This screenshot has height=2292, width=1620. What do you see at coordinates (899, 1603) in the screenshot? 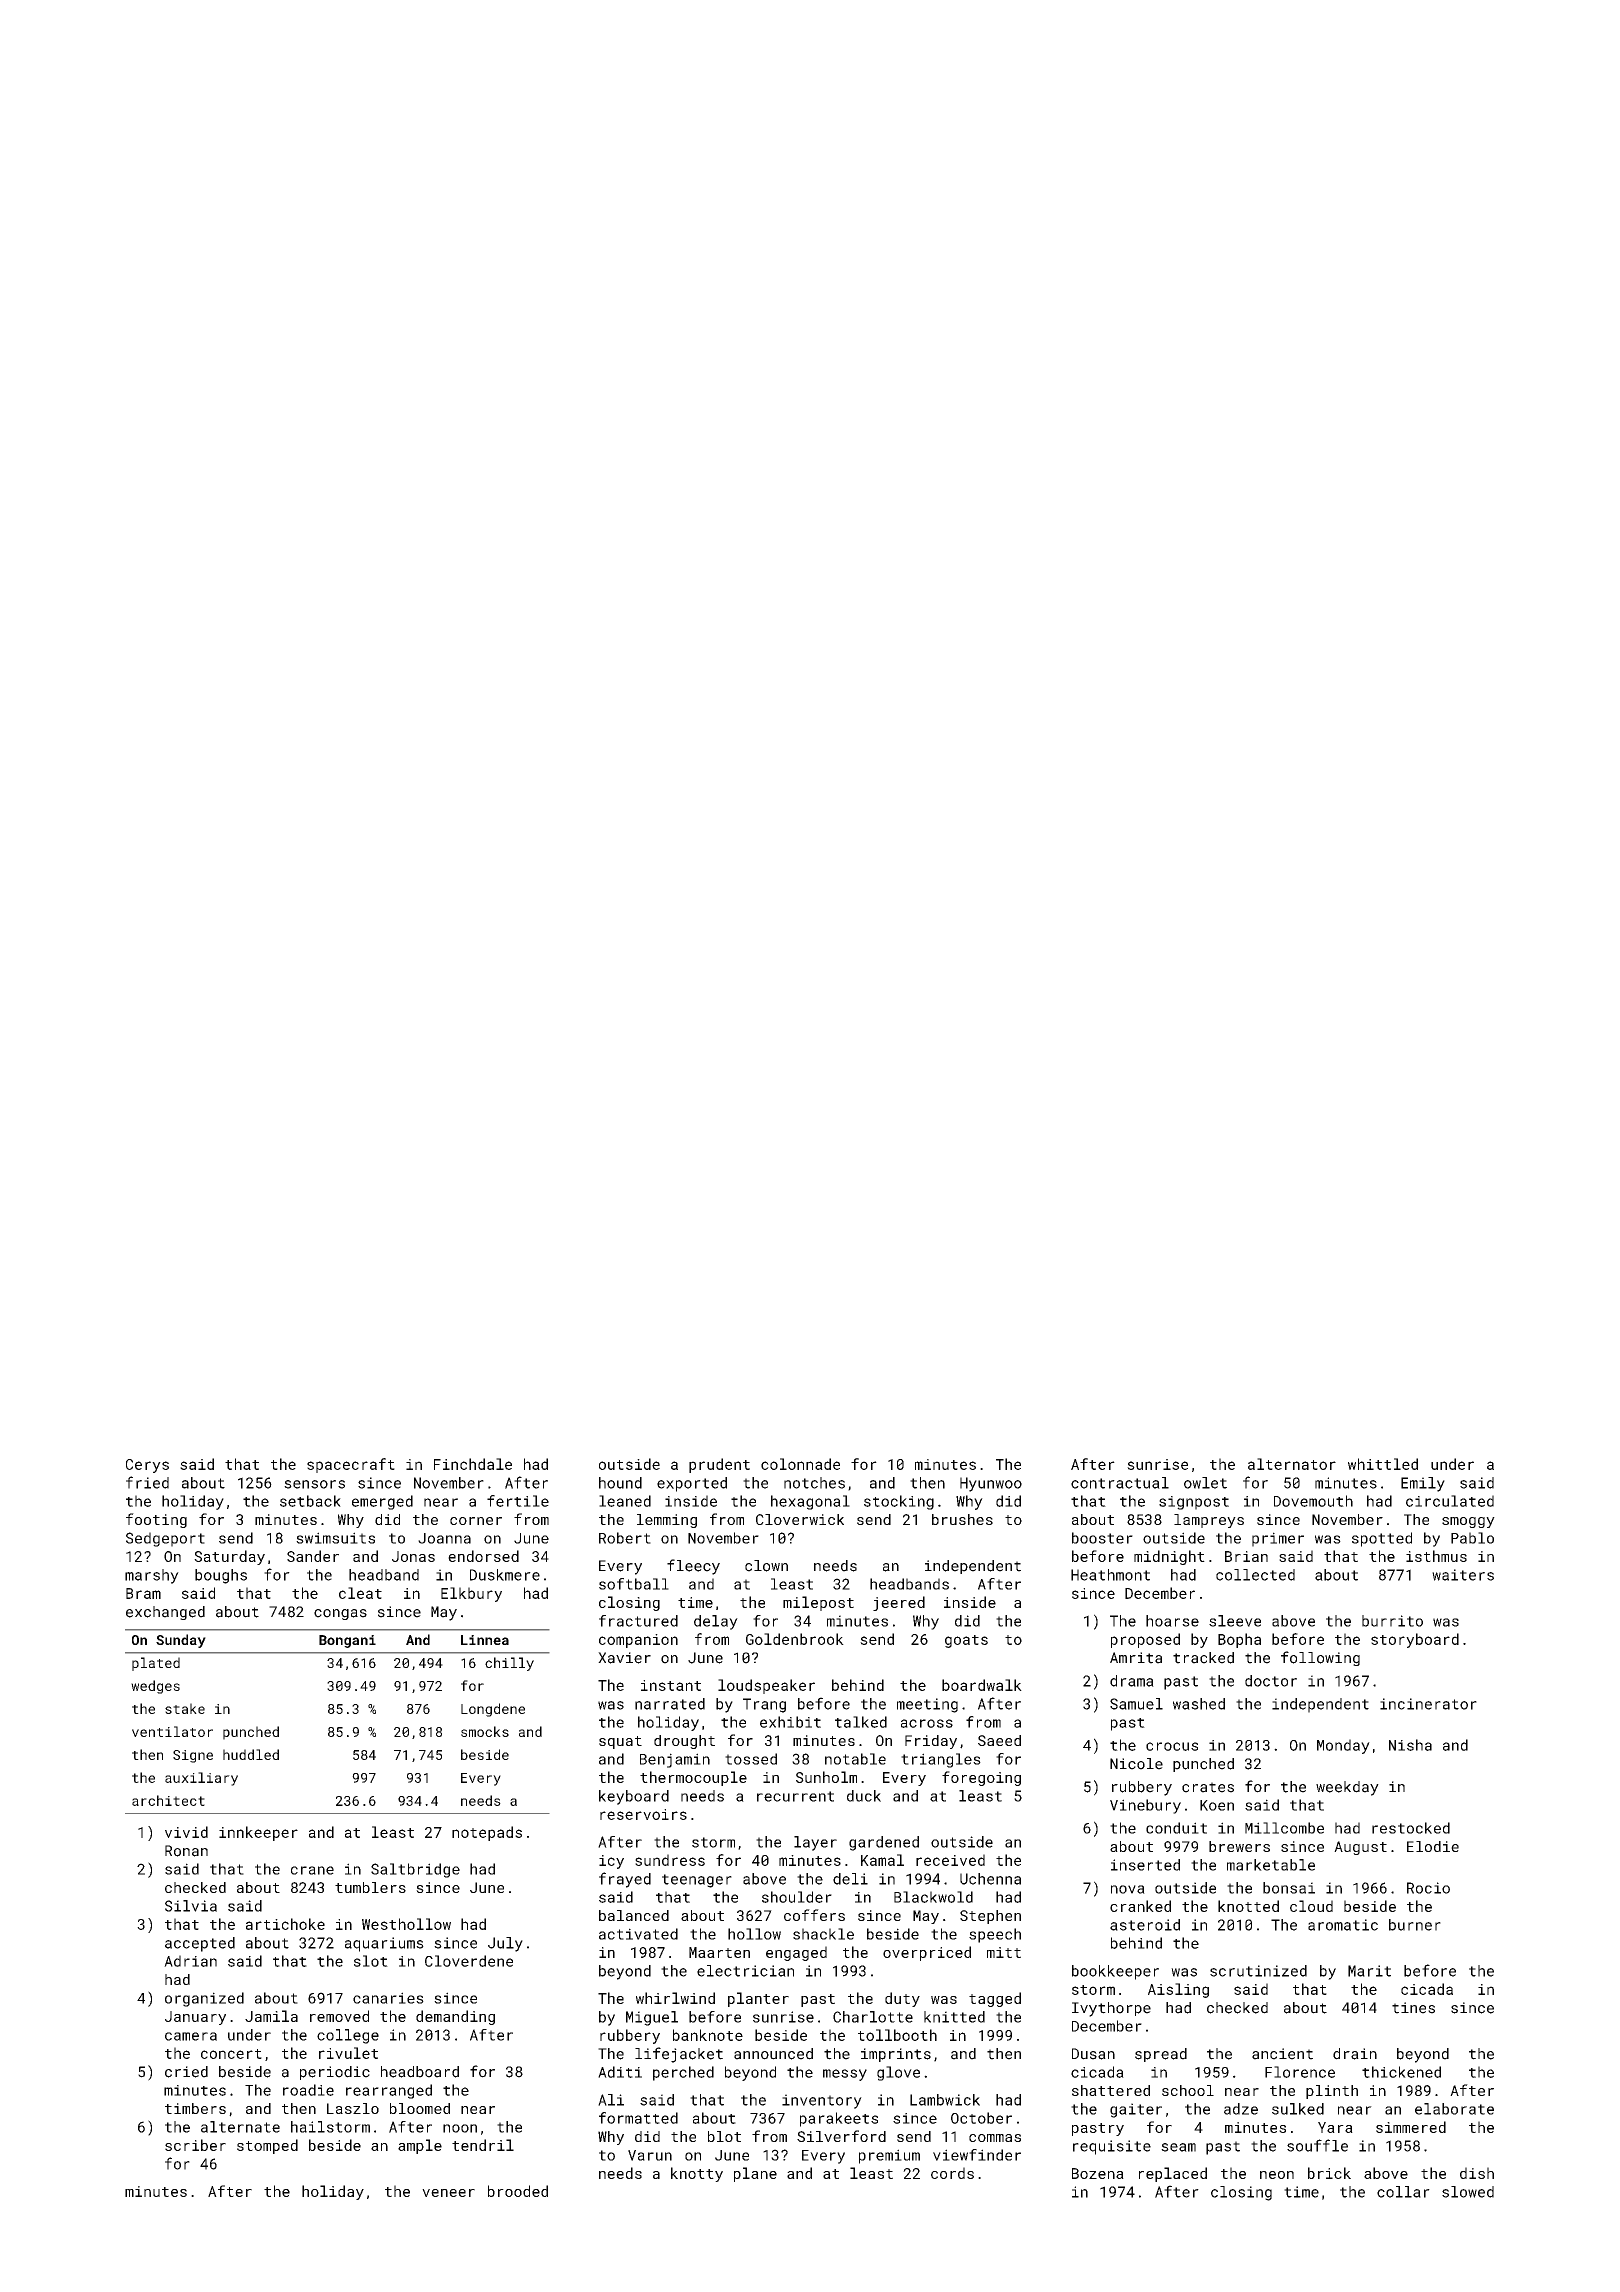
I see `jeered` at bounding box center [899, 1603].
